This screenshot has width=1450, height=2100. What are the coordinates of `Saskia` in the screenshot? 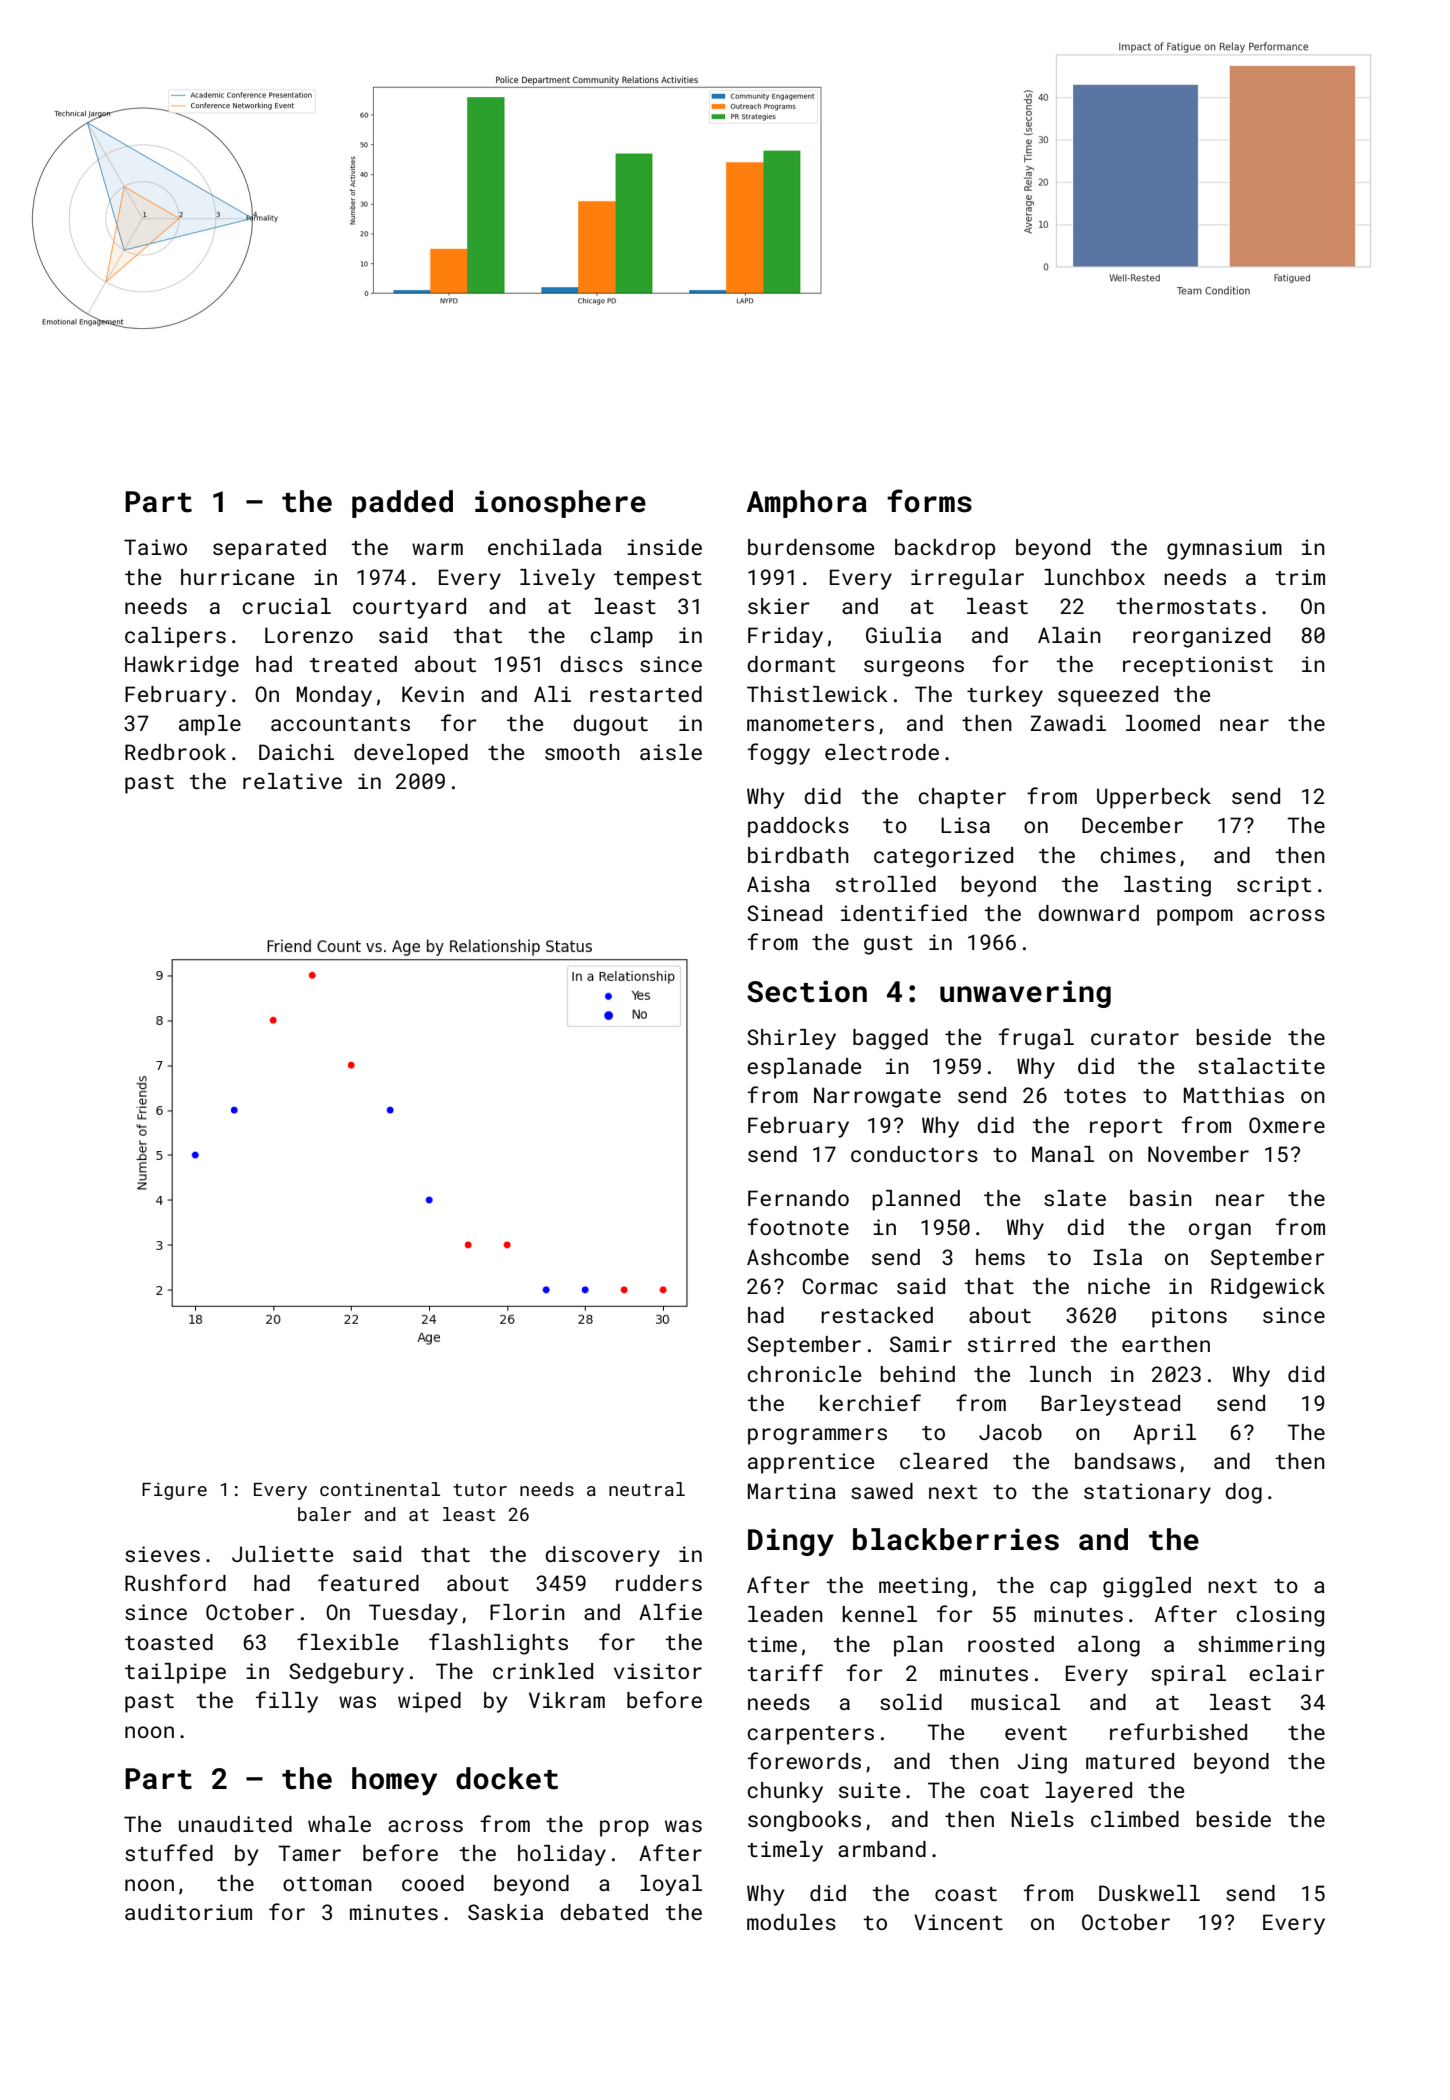 It's located at (505, 1912).
